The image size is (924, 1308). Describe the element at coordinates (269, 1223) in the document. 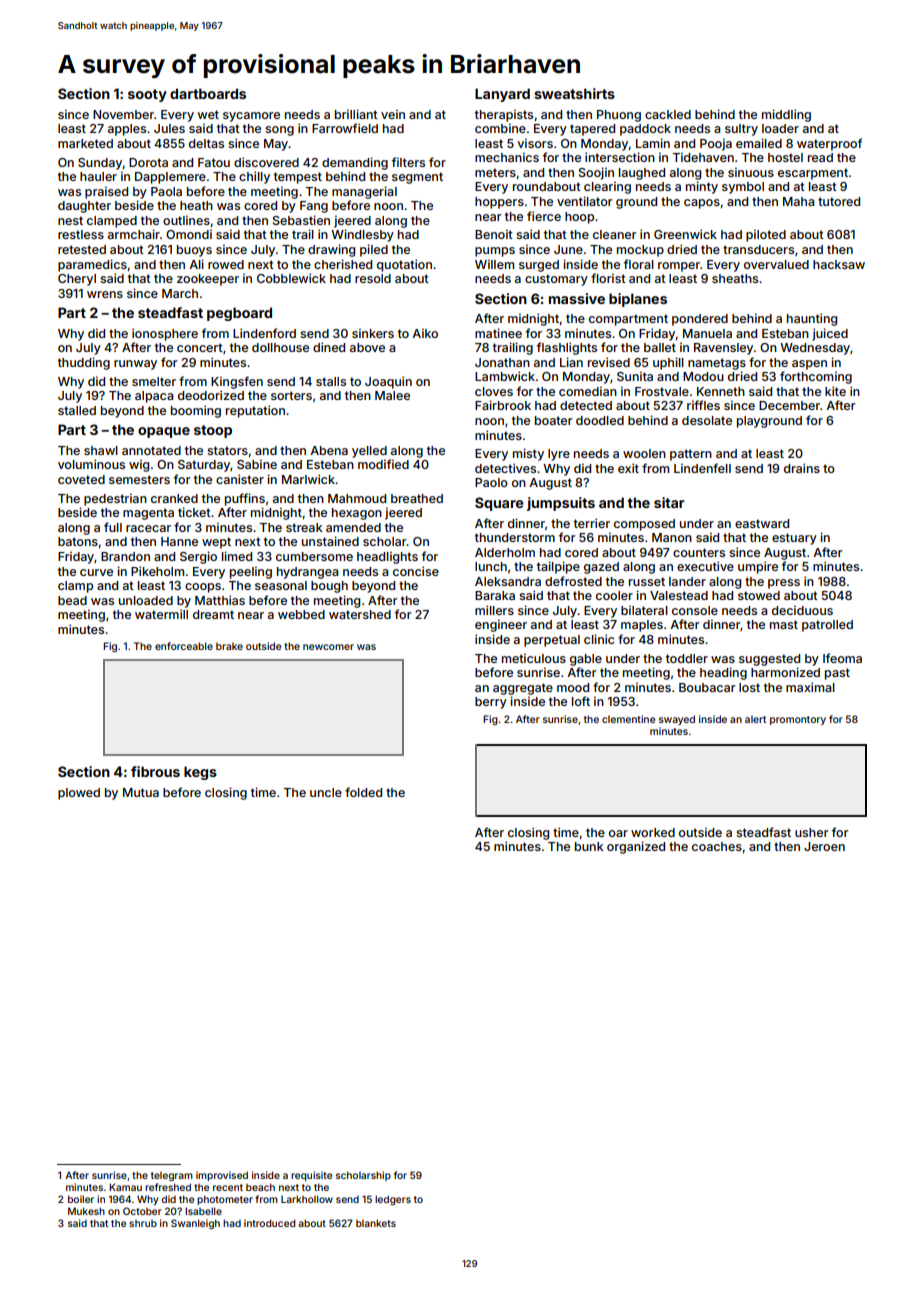

I see `introduced` at that location.
